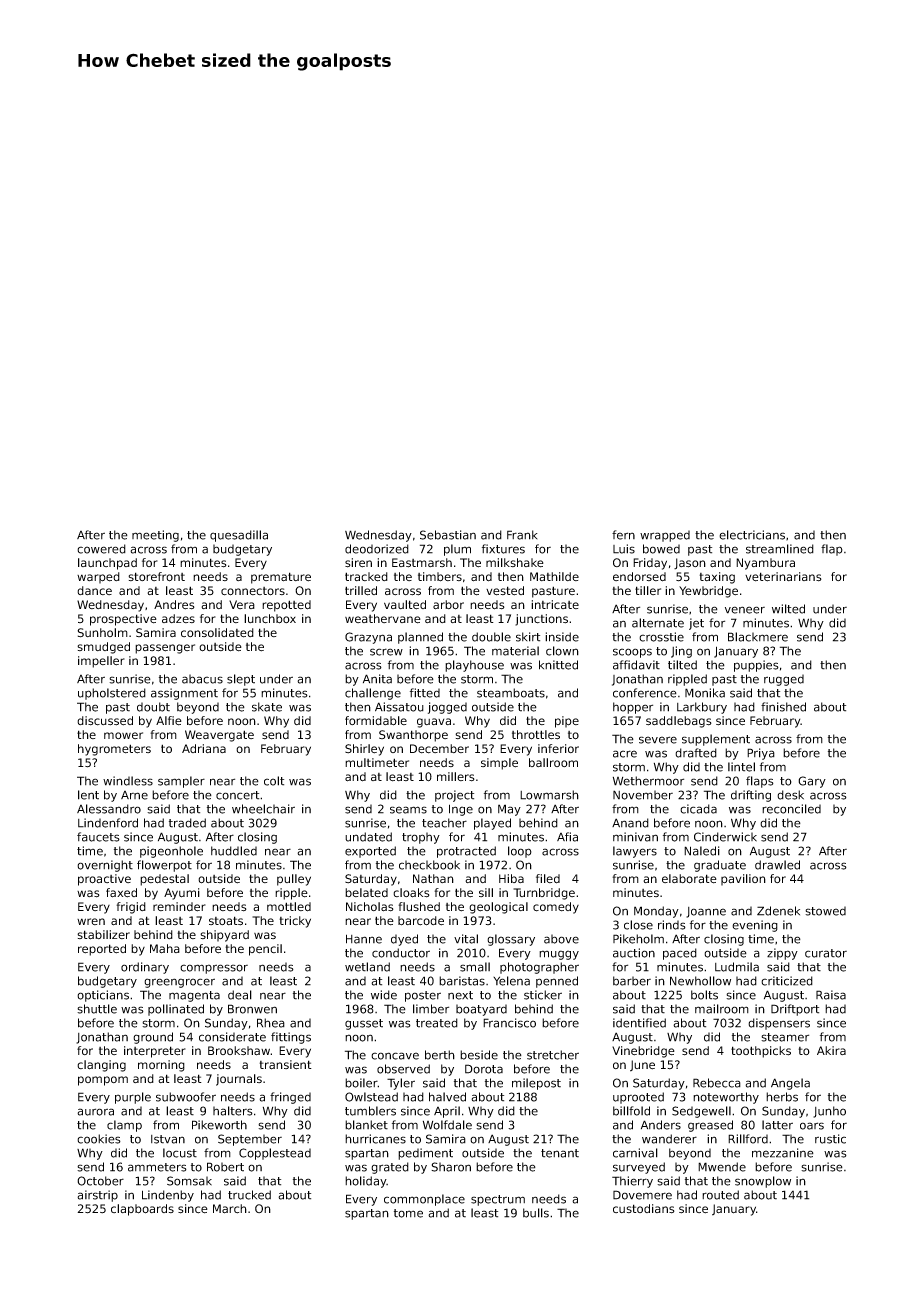  What do you see at coordinates (204, 748) in the image?
I see `Adriana` at bounding box center [204, 748].
